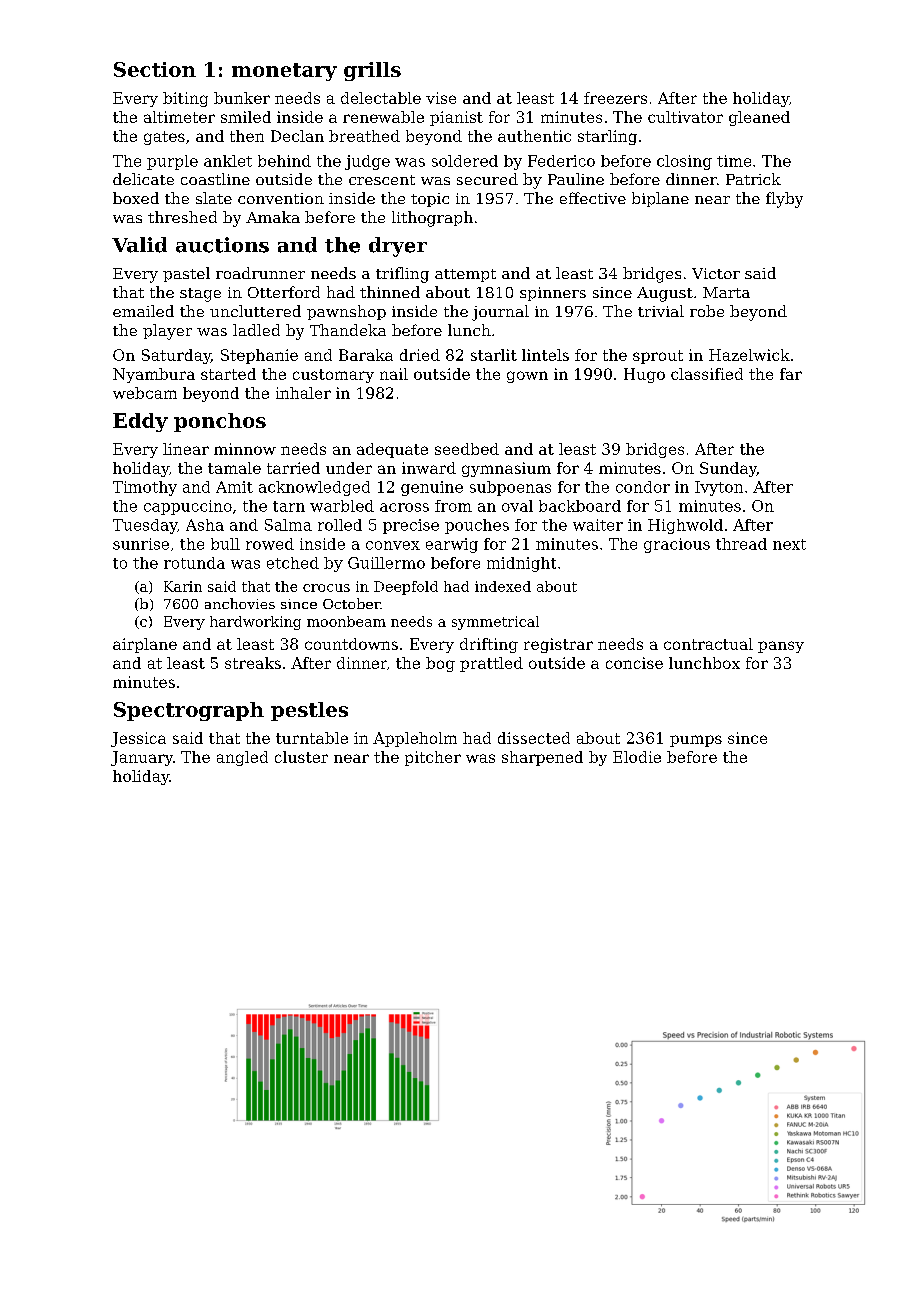  Describe the element at coordinates (255, 623) in the image. I see `hardworking` at that location.
